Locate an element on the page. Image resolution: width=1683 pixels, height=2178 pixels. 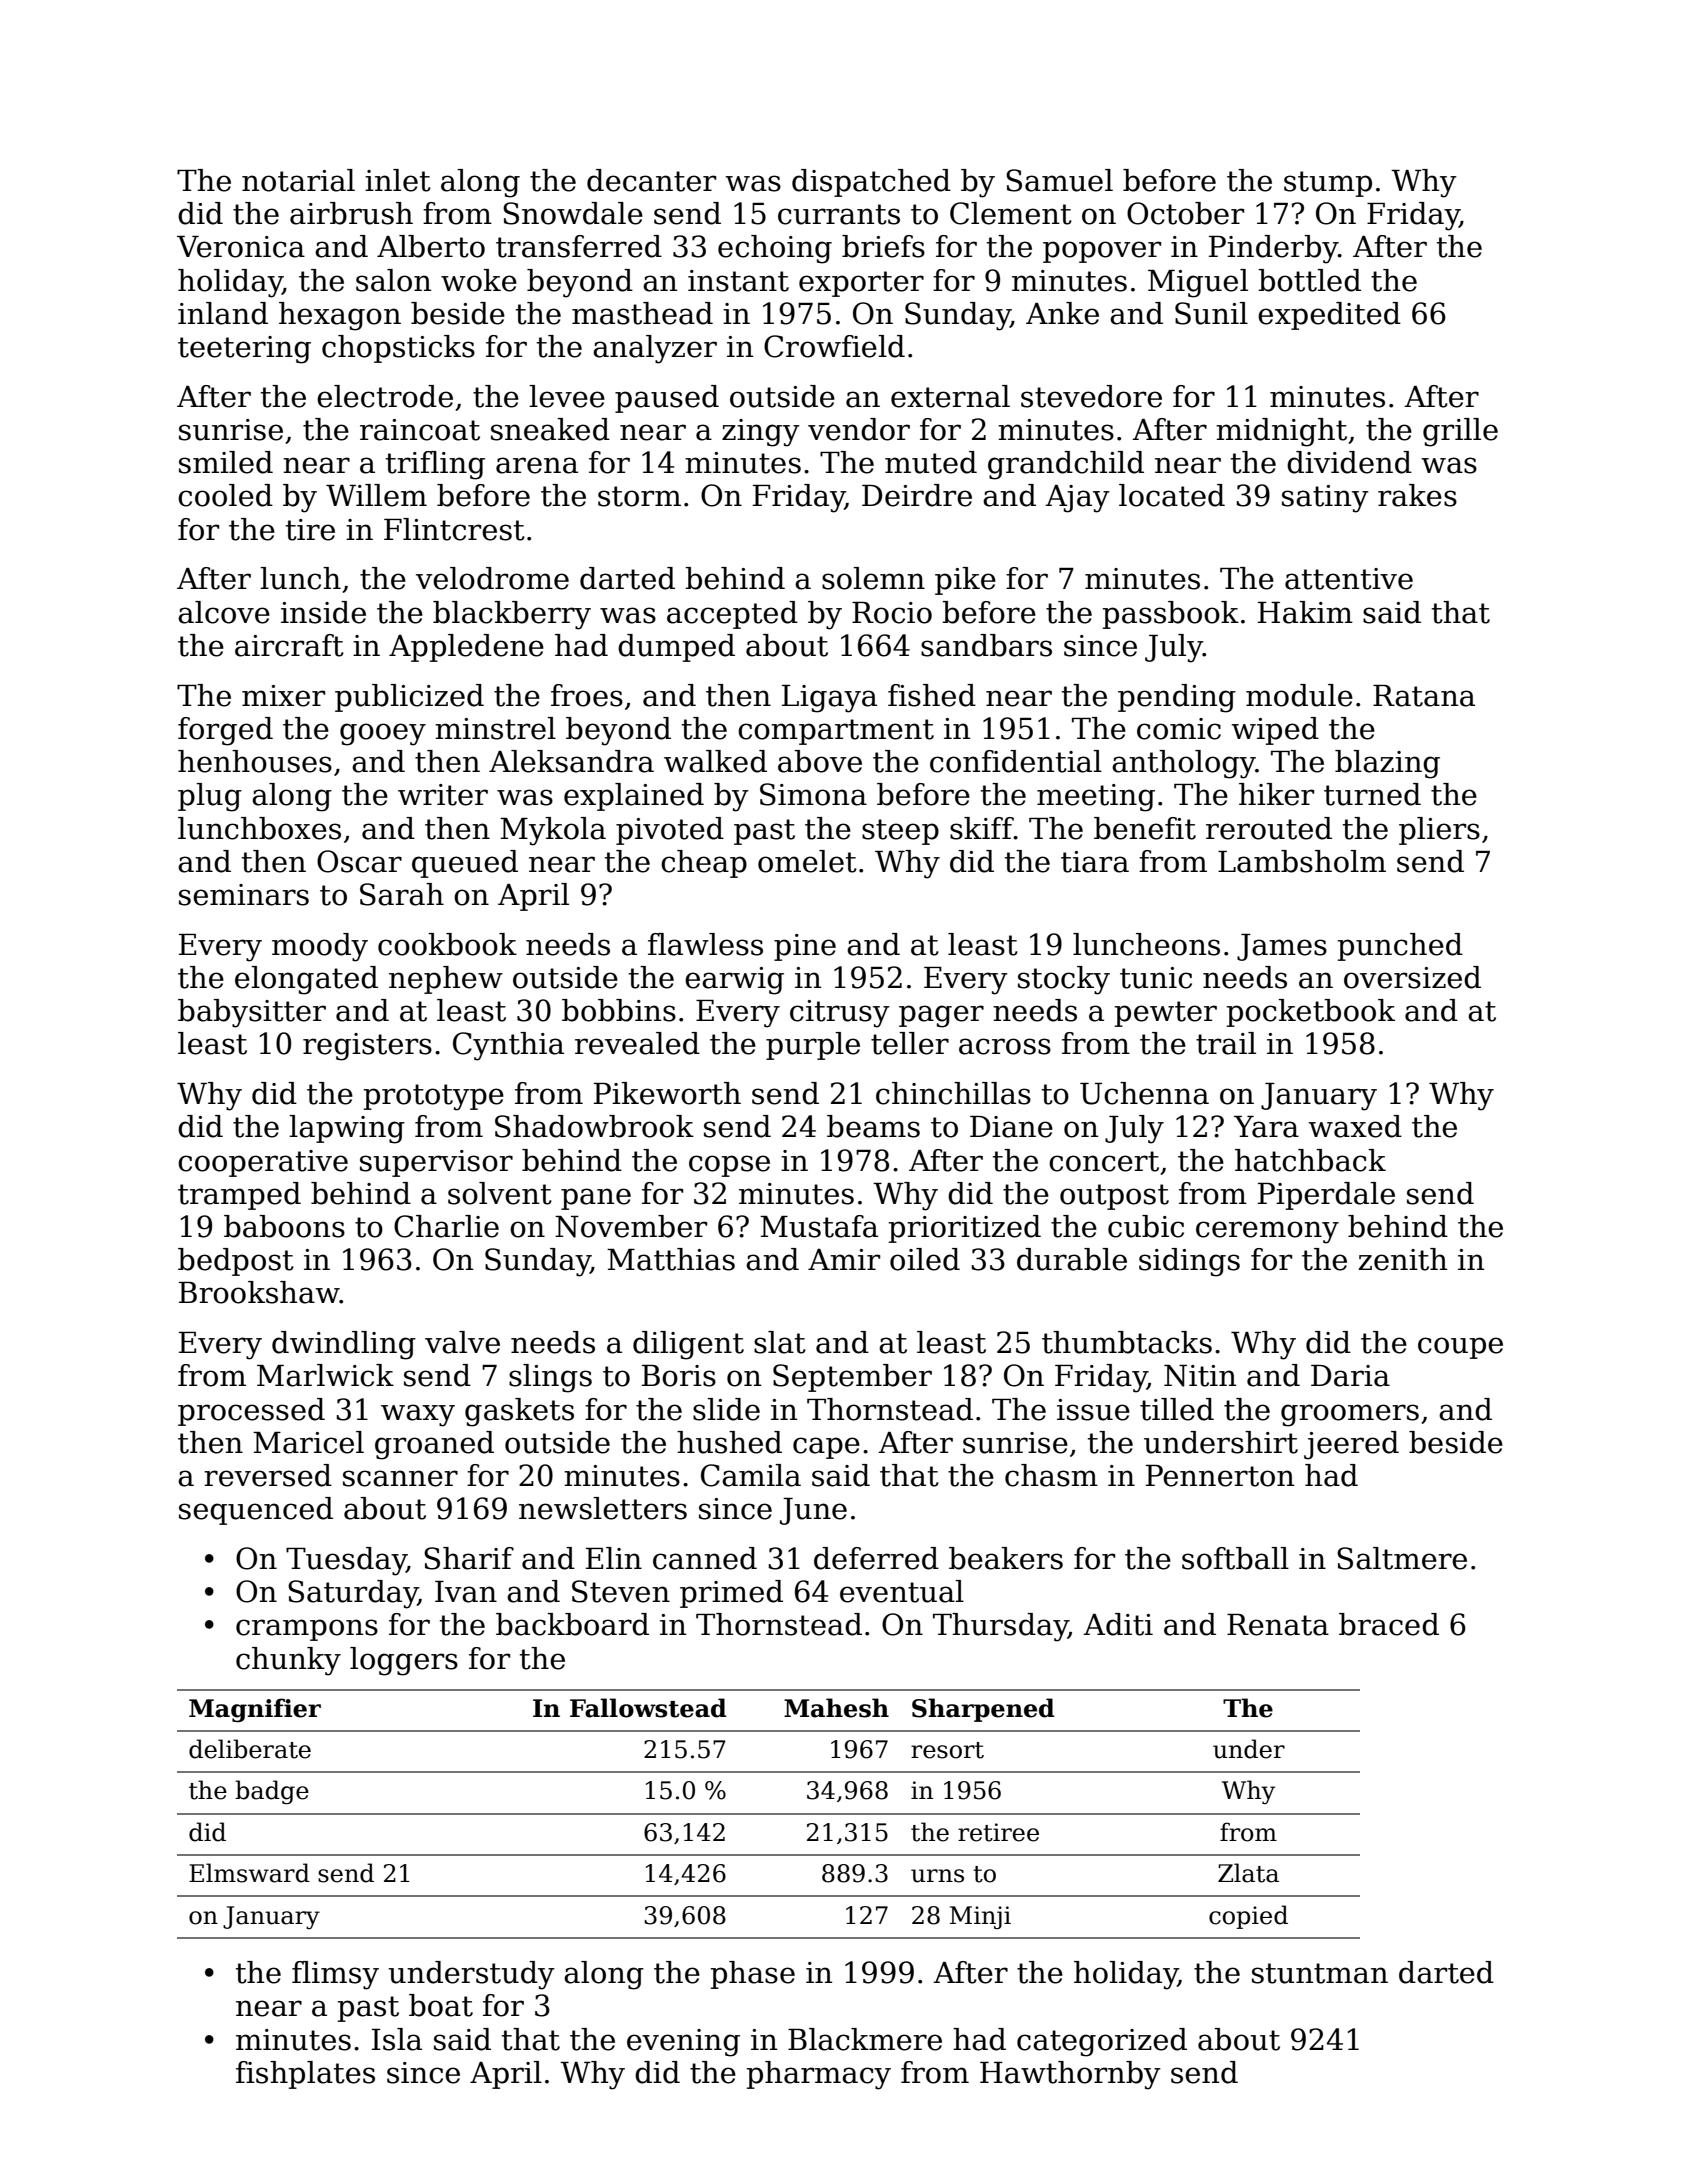
citrusy is located at coordinates (840, 1014).
